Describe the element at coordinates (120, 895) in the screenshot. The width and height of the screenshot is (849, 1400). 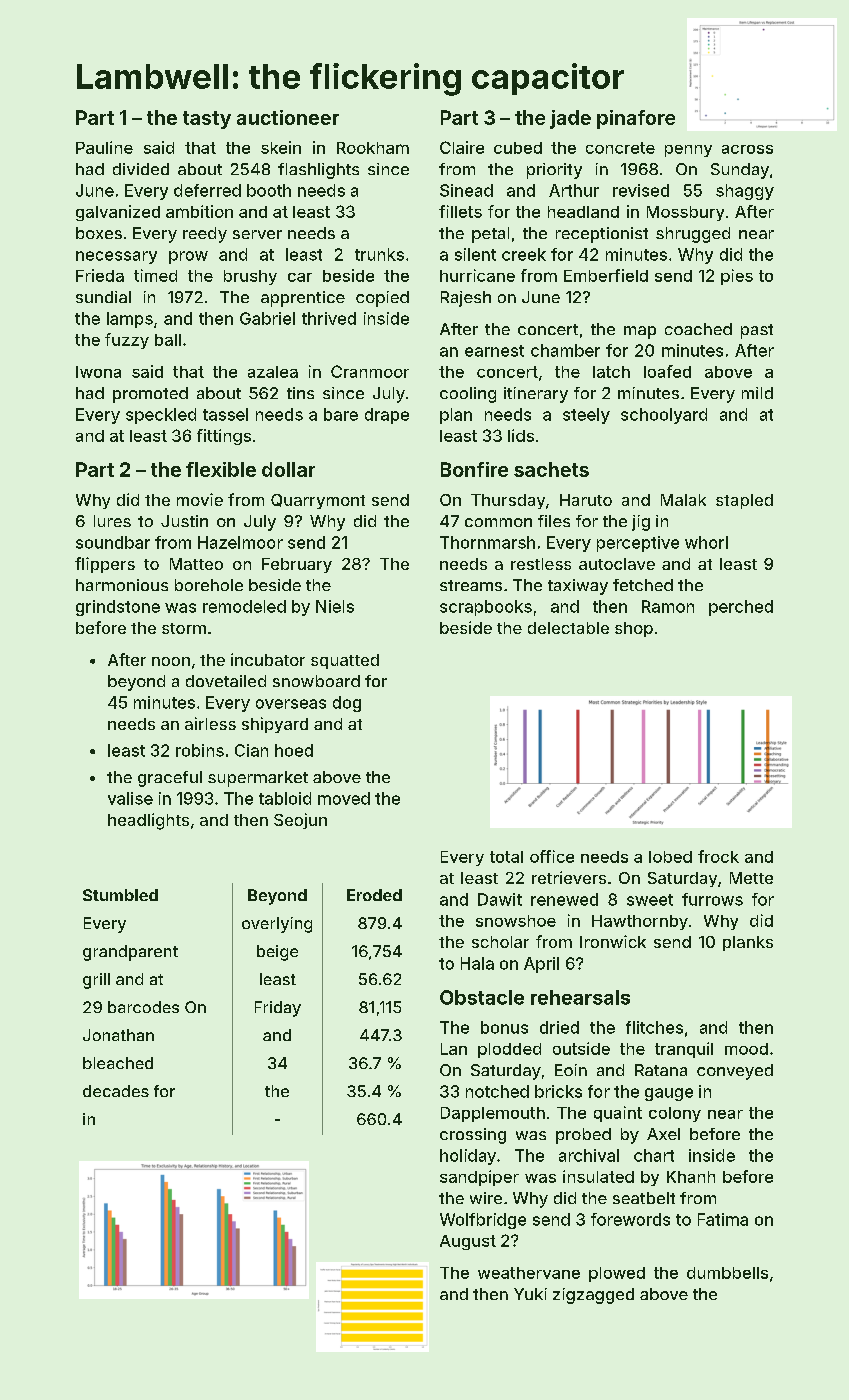
I see `Stumbled` at that location.
